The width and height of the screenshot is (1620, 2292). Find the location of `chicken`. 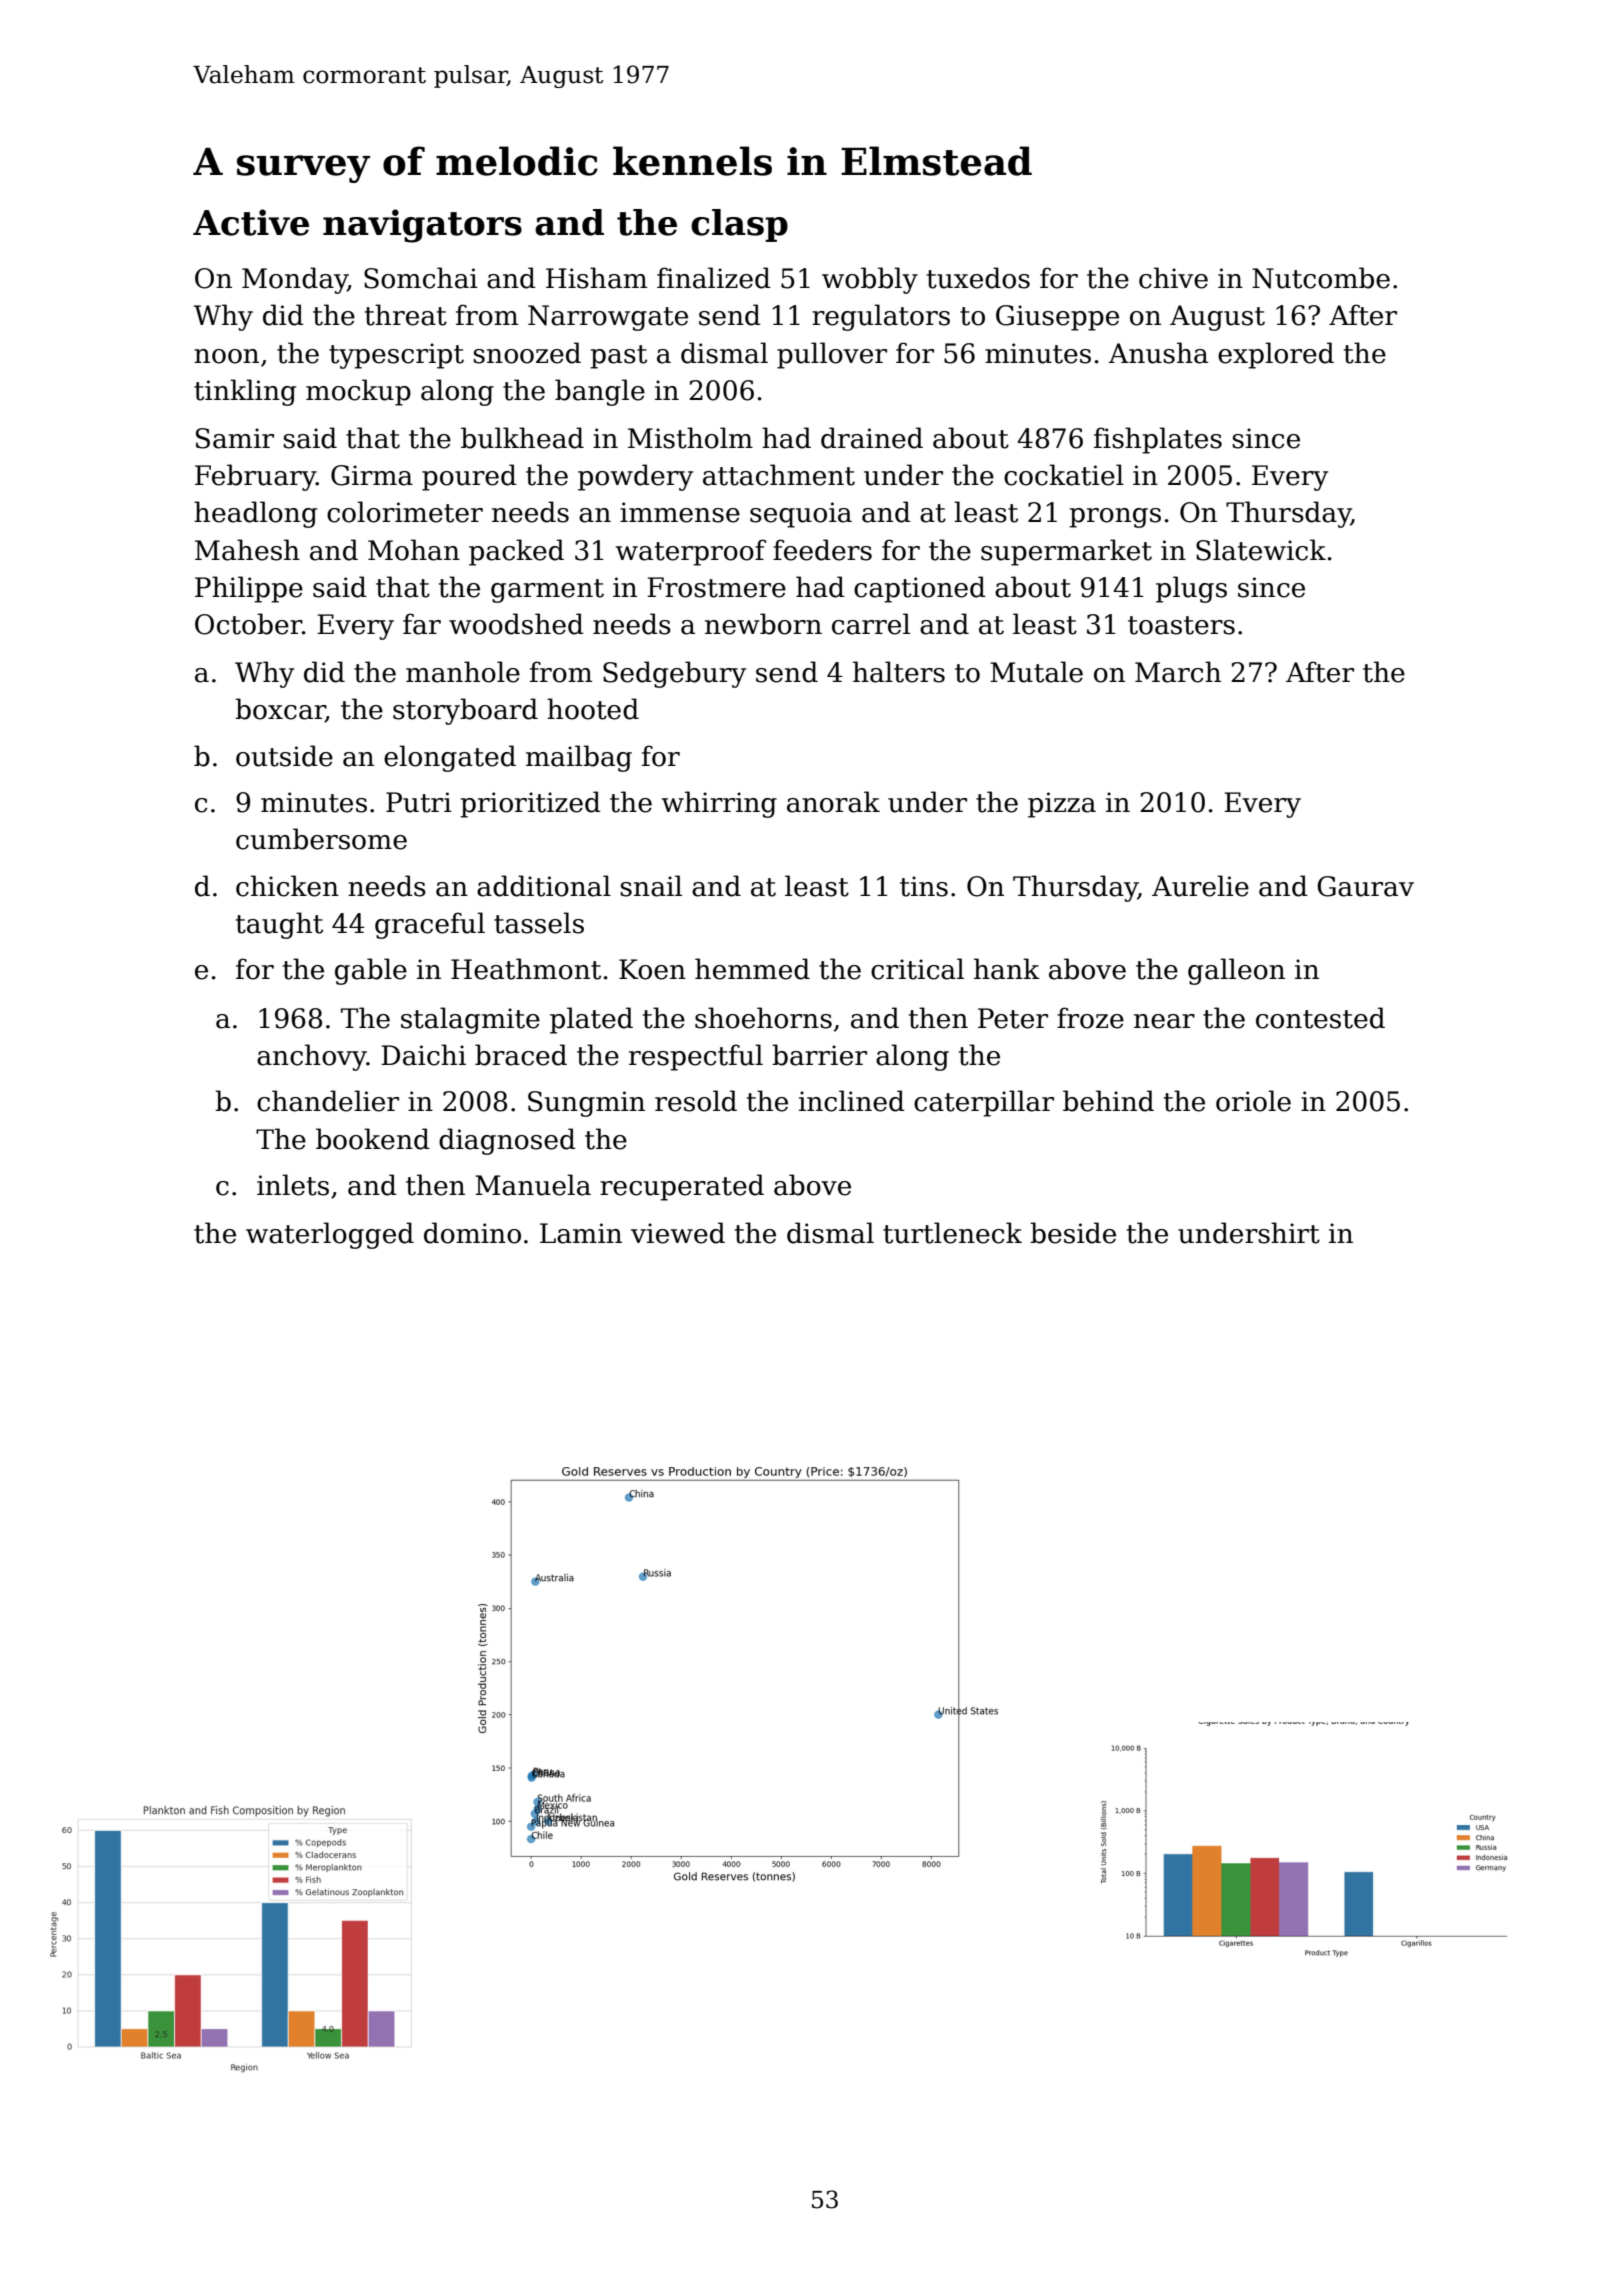

chicken is located at coordinates (287, 886).
